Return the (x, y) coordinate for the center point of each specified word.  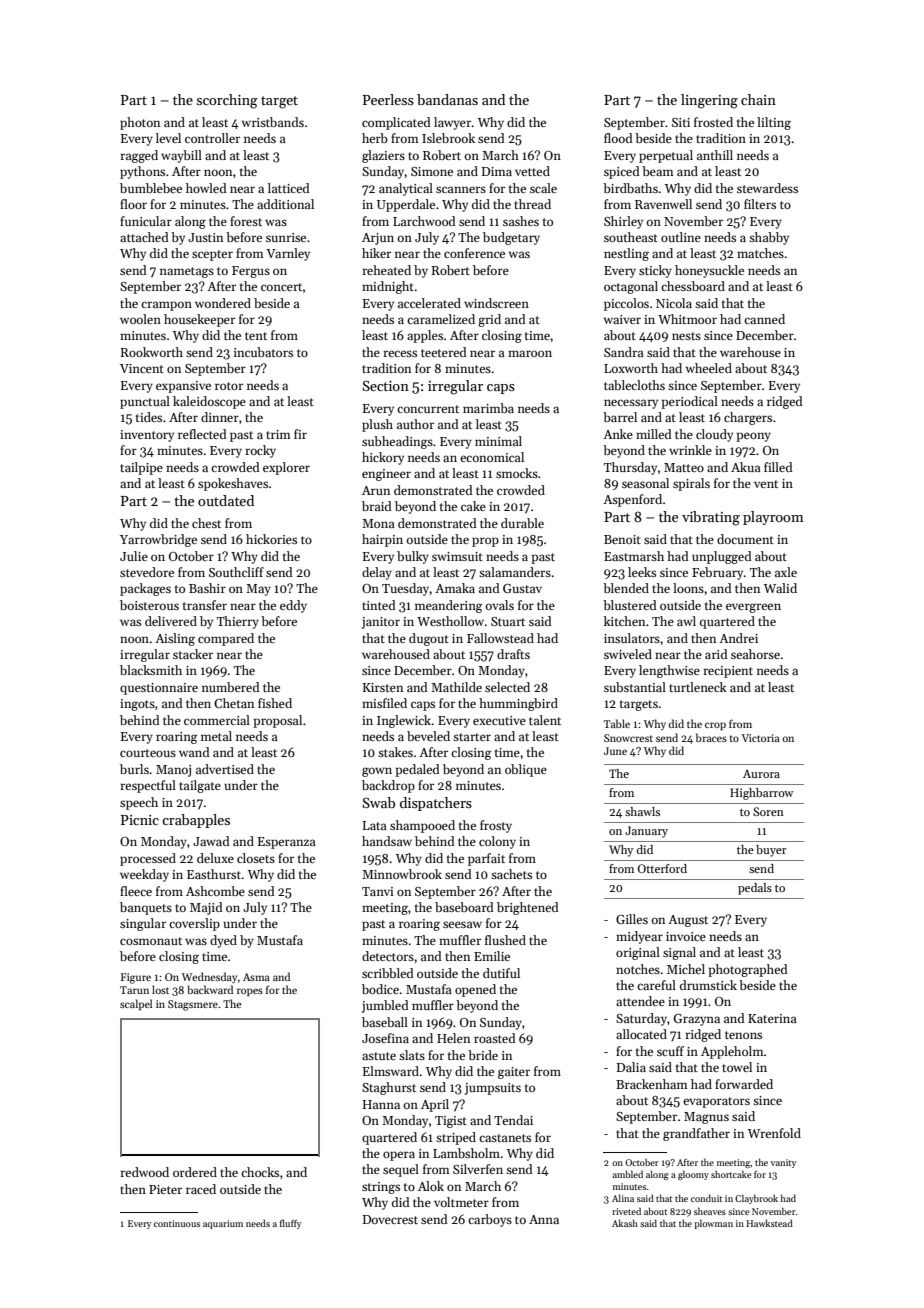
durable (522, 523)
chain (758, 99)
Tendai (513, 1120)
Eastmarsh (634, 556)
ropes (250, 992)
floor (133, 204)
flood (618, 138)
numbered (231, 687)
